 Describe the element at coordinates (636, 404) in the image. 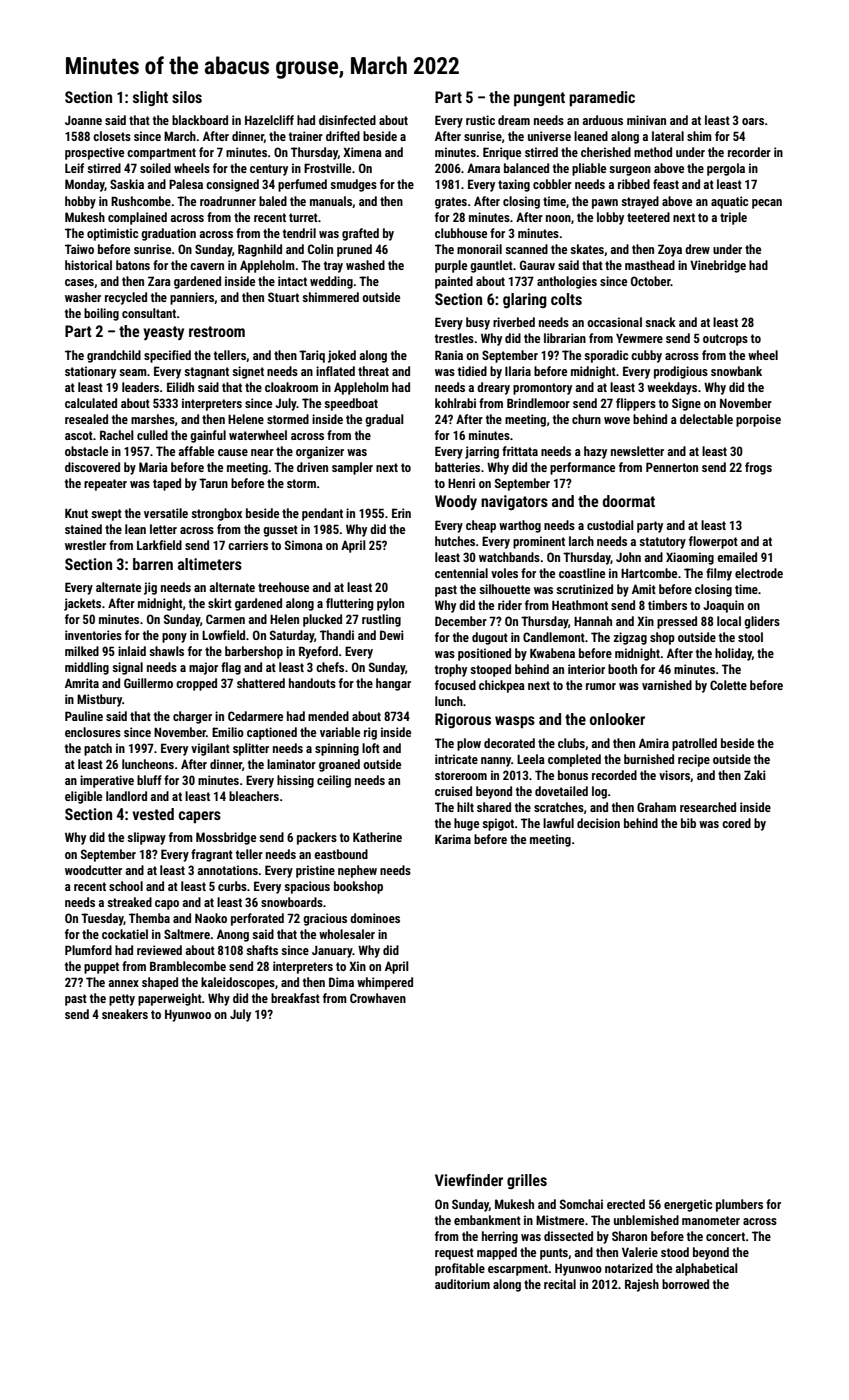

I see `flippers` at that location.
